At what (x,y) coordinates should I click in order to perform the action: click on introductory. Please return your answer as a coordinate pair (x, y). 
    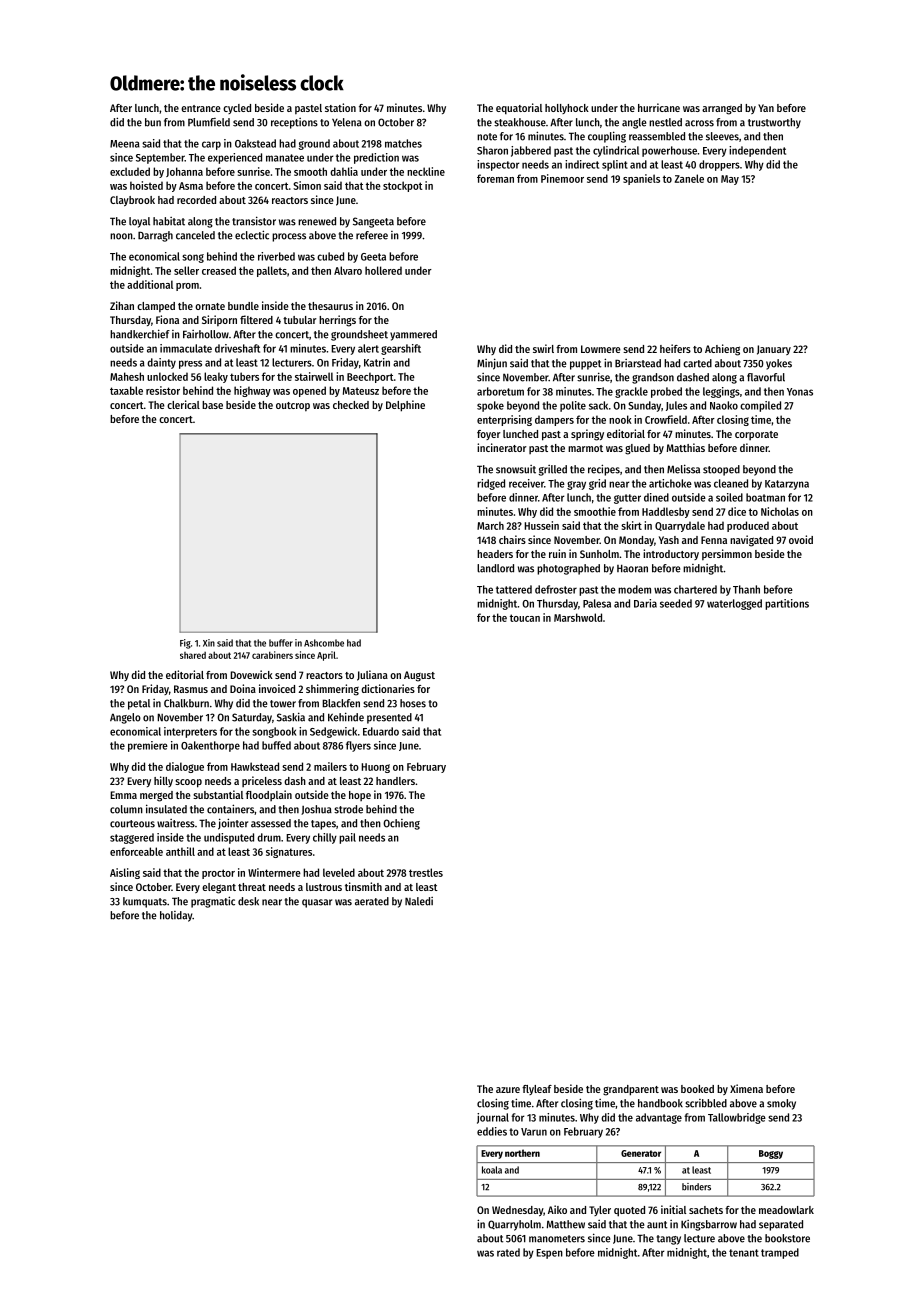
    Looking at the image, I should click on (671, 554).
